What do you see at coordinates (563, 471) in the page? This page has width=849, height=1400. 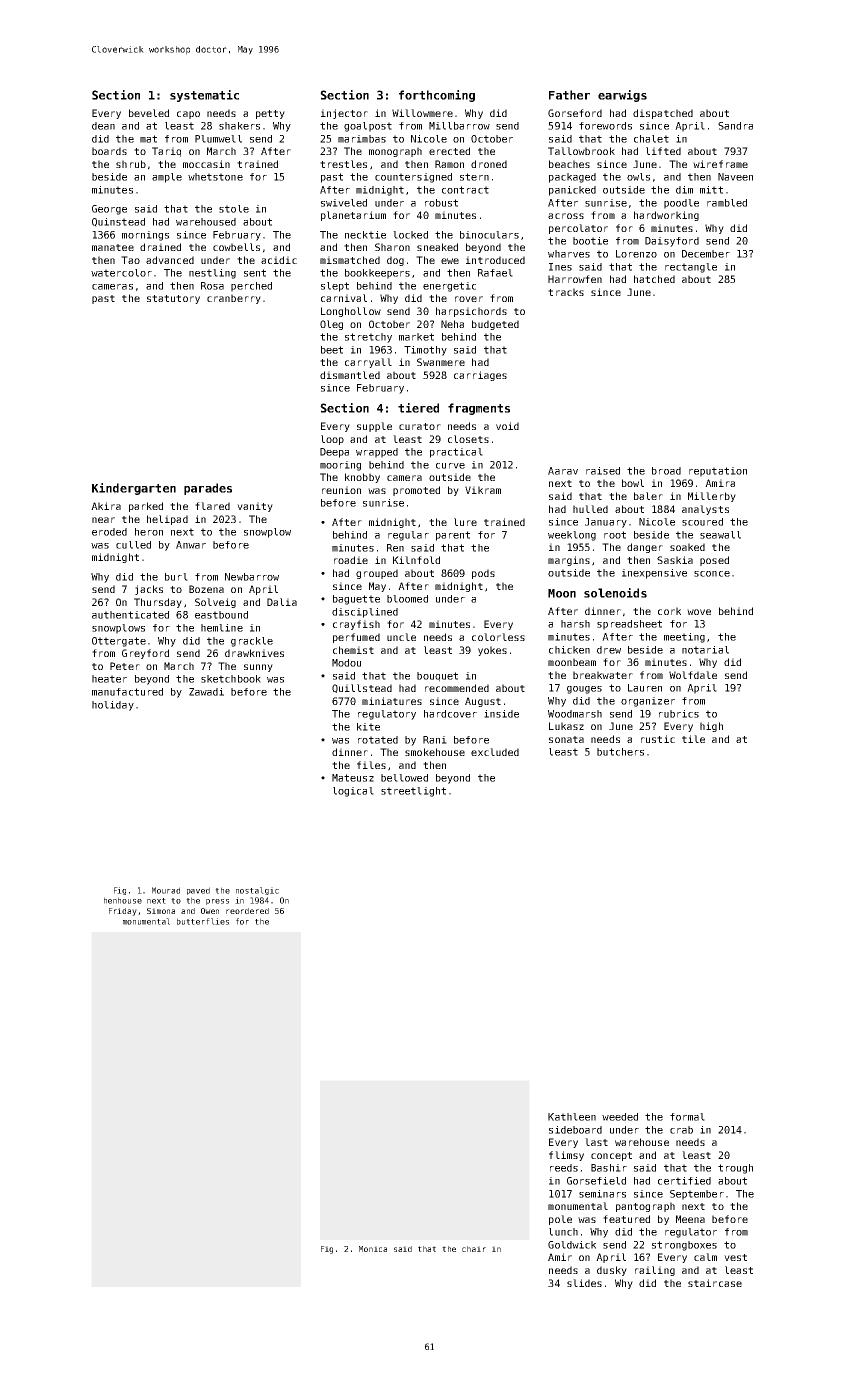 I see `Aarav` at bounding box center [563, 471].
